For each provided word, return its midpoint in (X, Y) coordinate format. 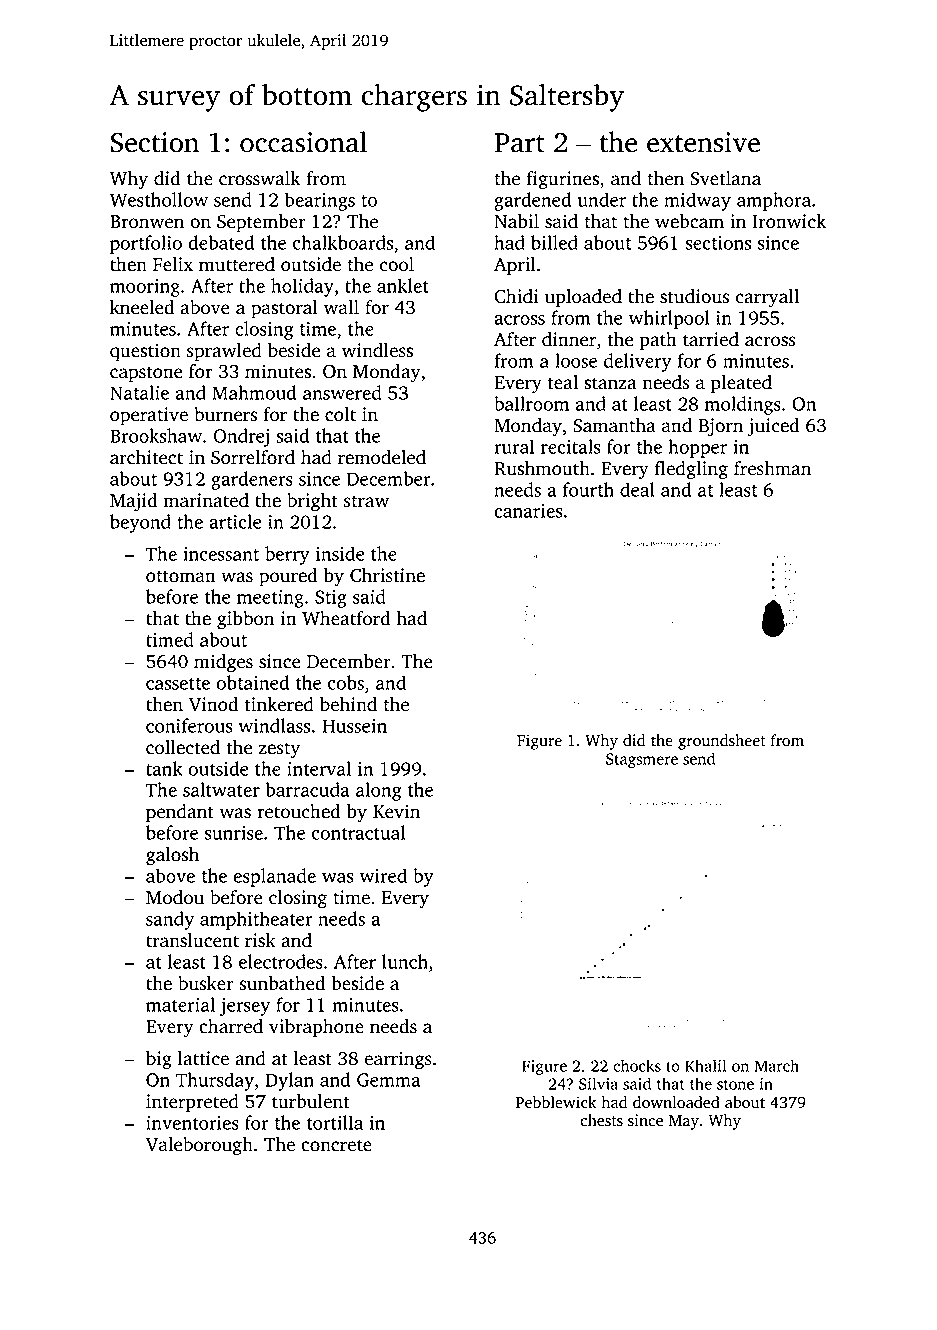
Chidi (516, 296)
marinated (206, 500)
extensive (703, 142)
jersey (244, 1007)
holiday (302, 287)
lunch (405, 961)
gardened (532, 201)
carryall (767, 298)
